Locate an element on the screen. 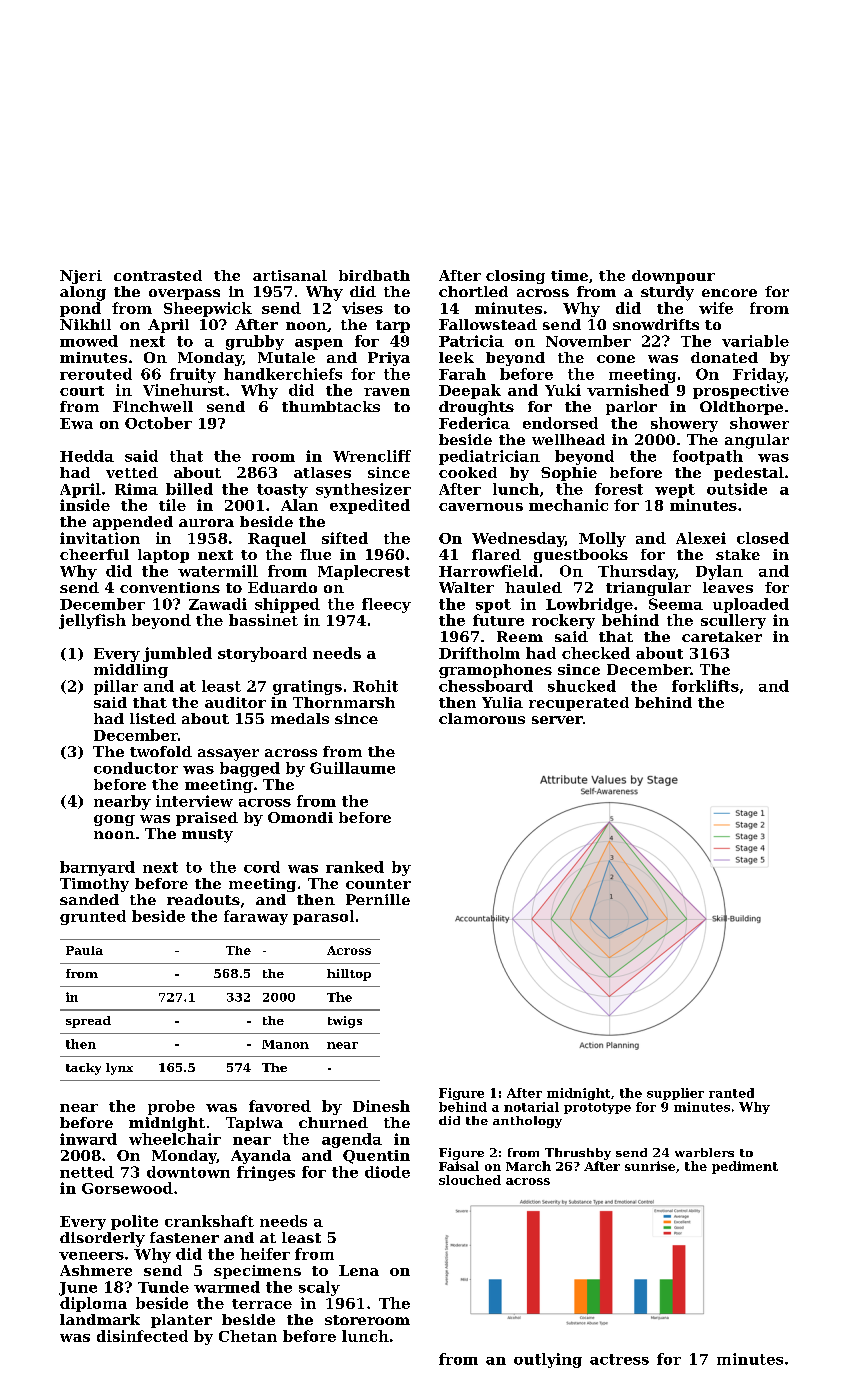 The width and height of the screenshot is (849, 1400). diploma is located at coordinates (93, 1304).
